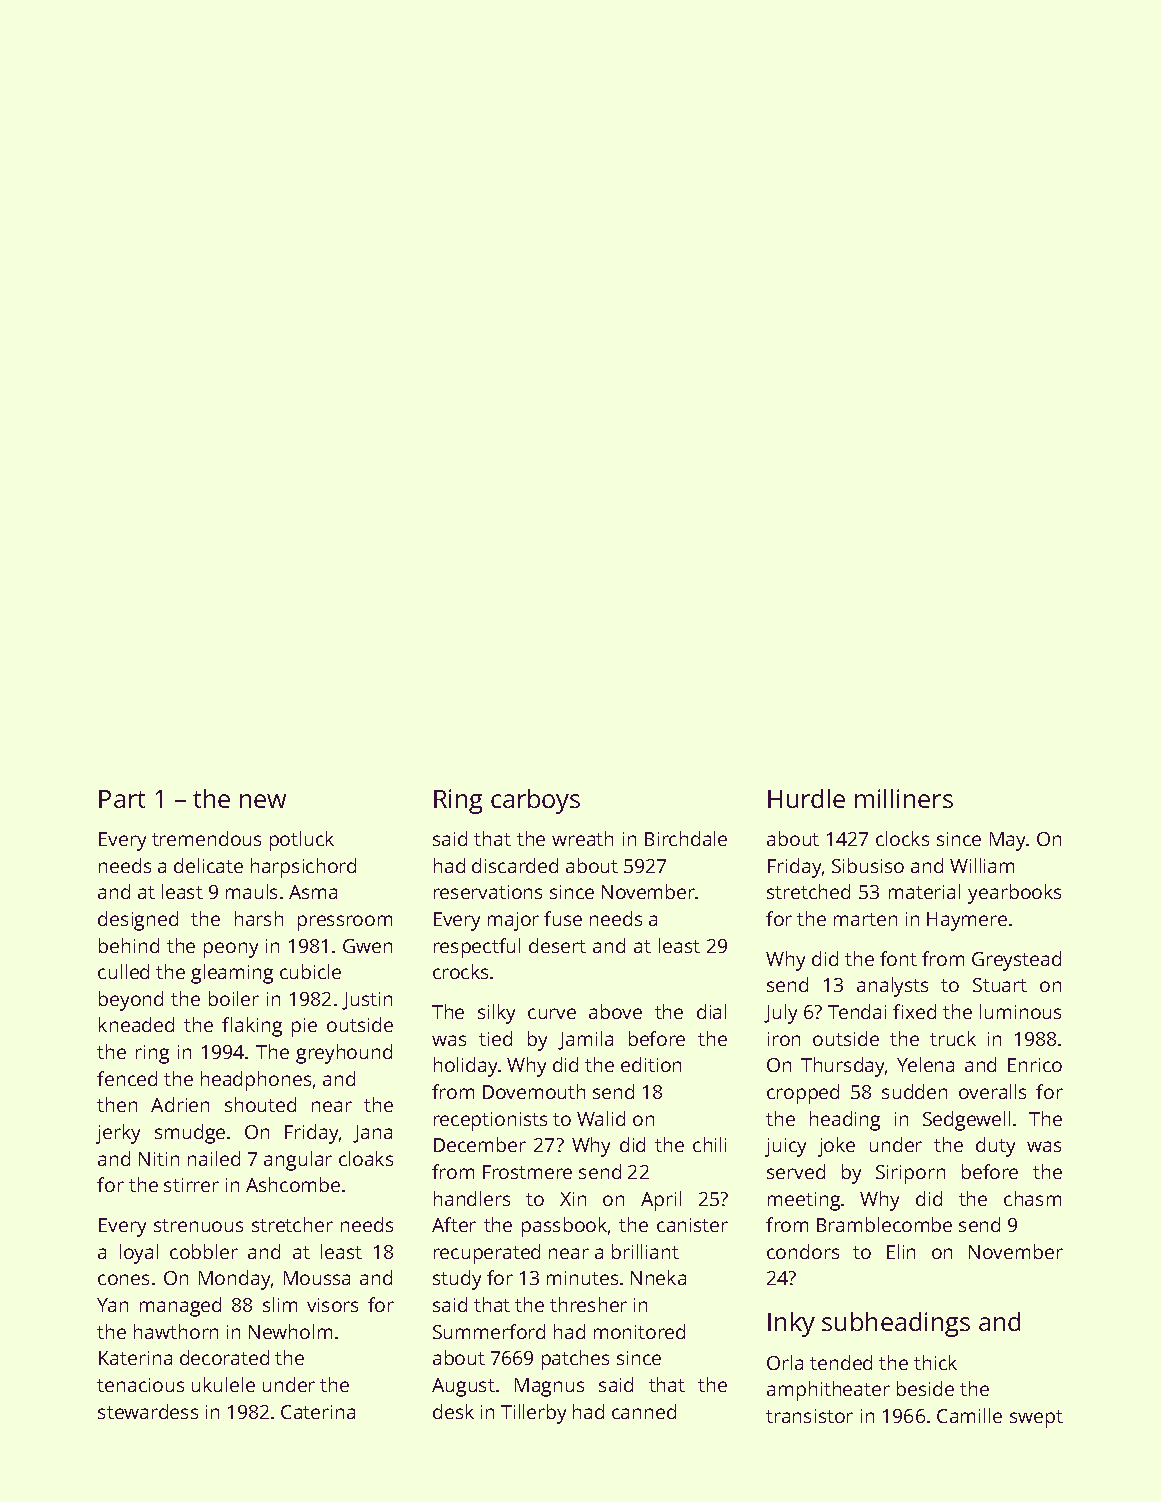  Describe the element at coordinates (898, 958) in the screenshot. I see `font` at that location.
